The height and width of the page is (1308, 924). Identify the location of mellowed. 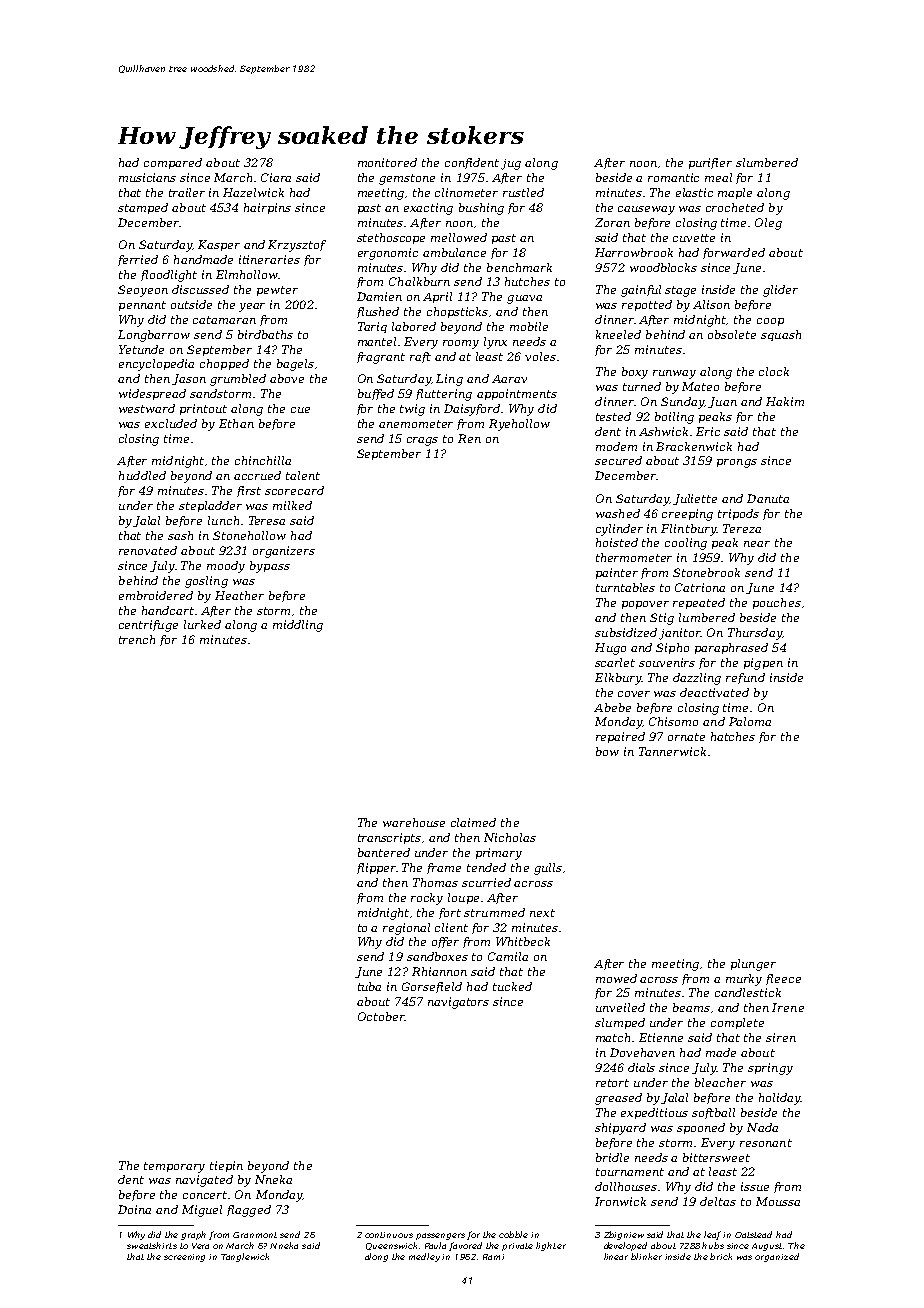
(459, 237).
